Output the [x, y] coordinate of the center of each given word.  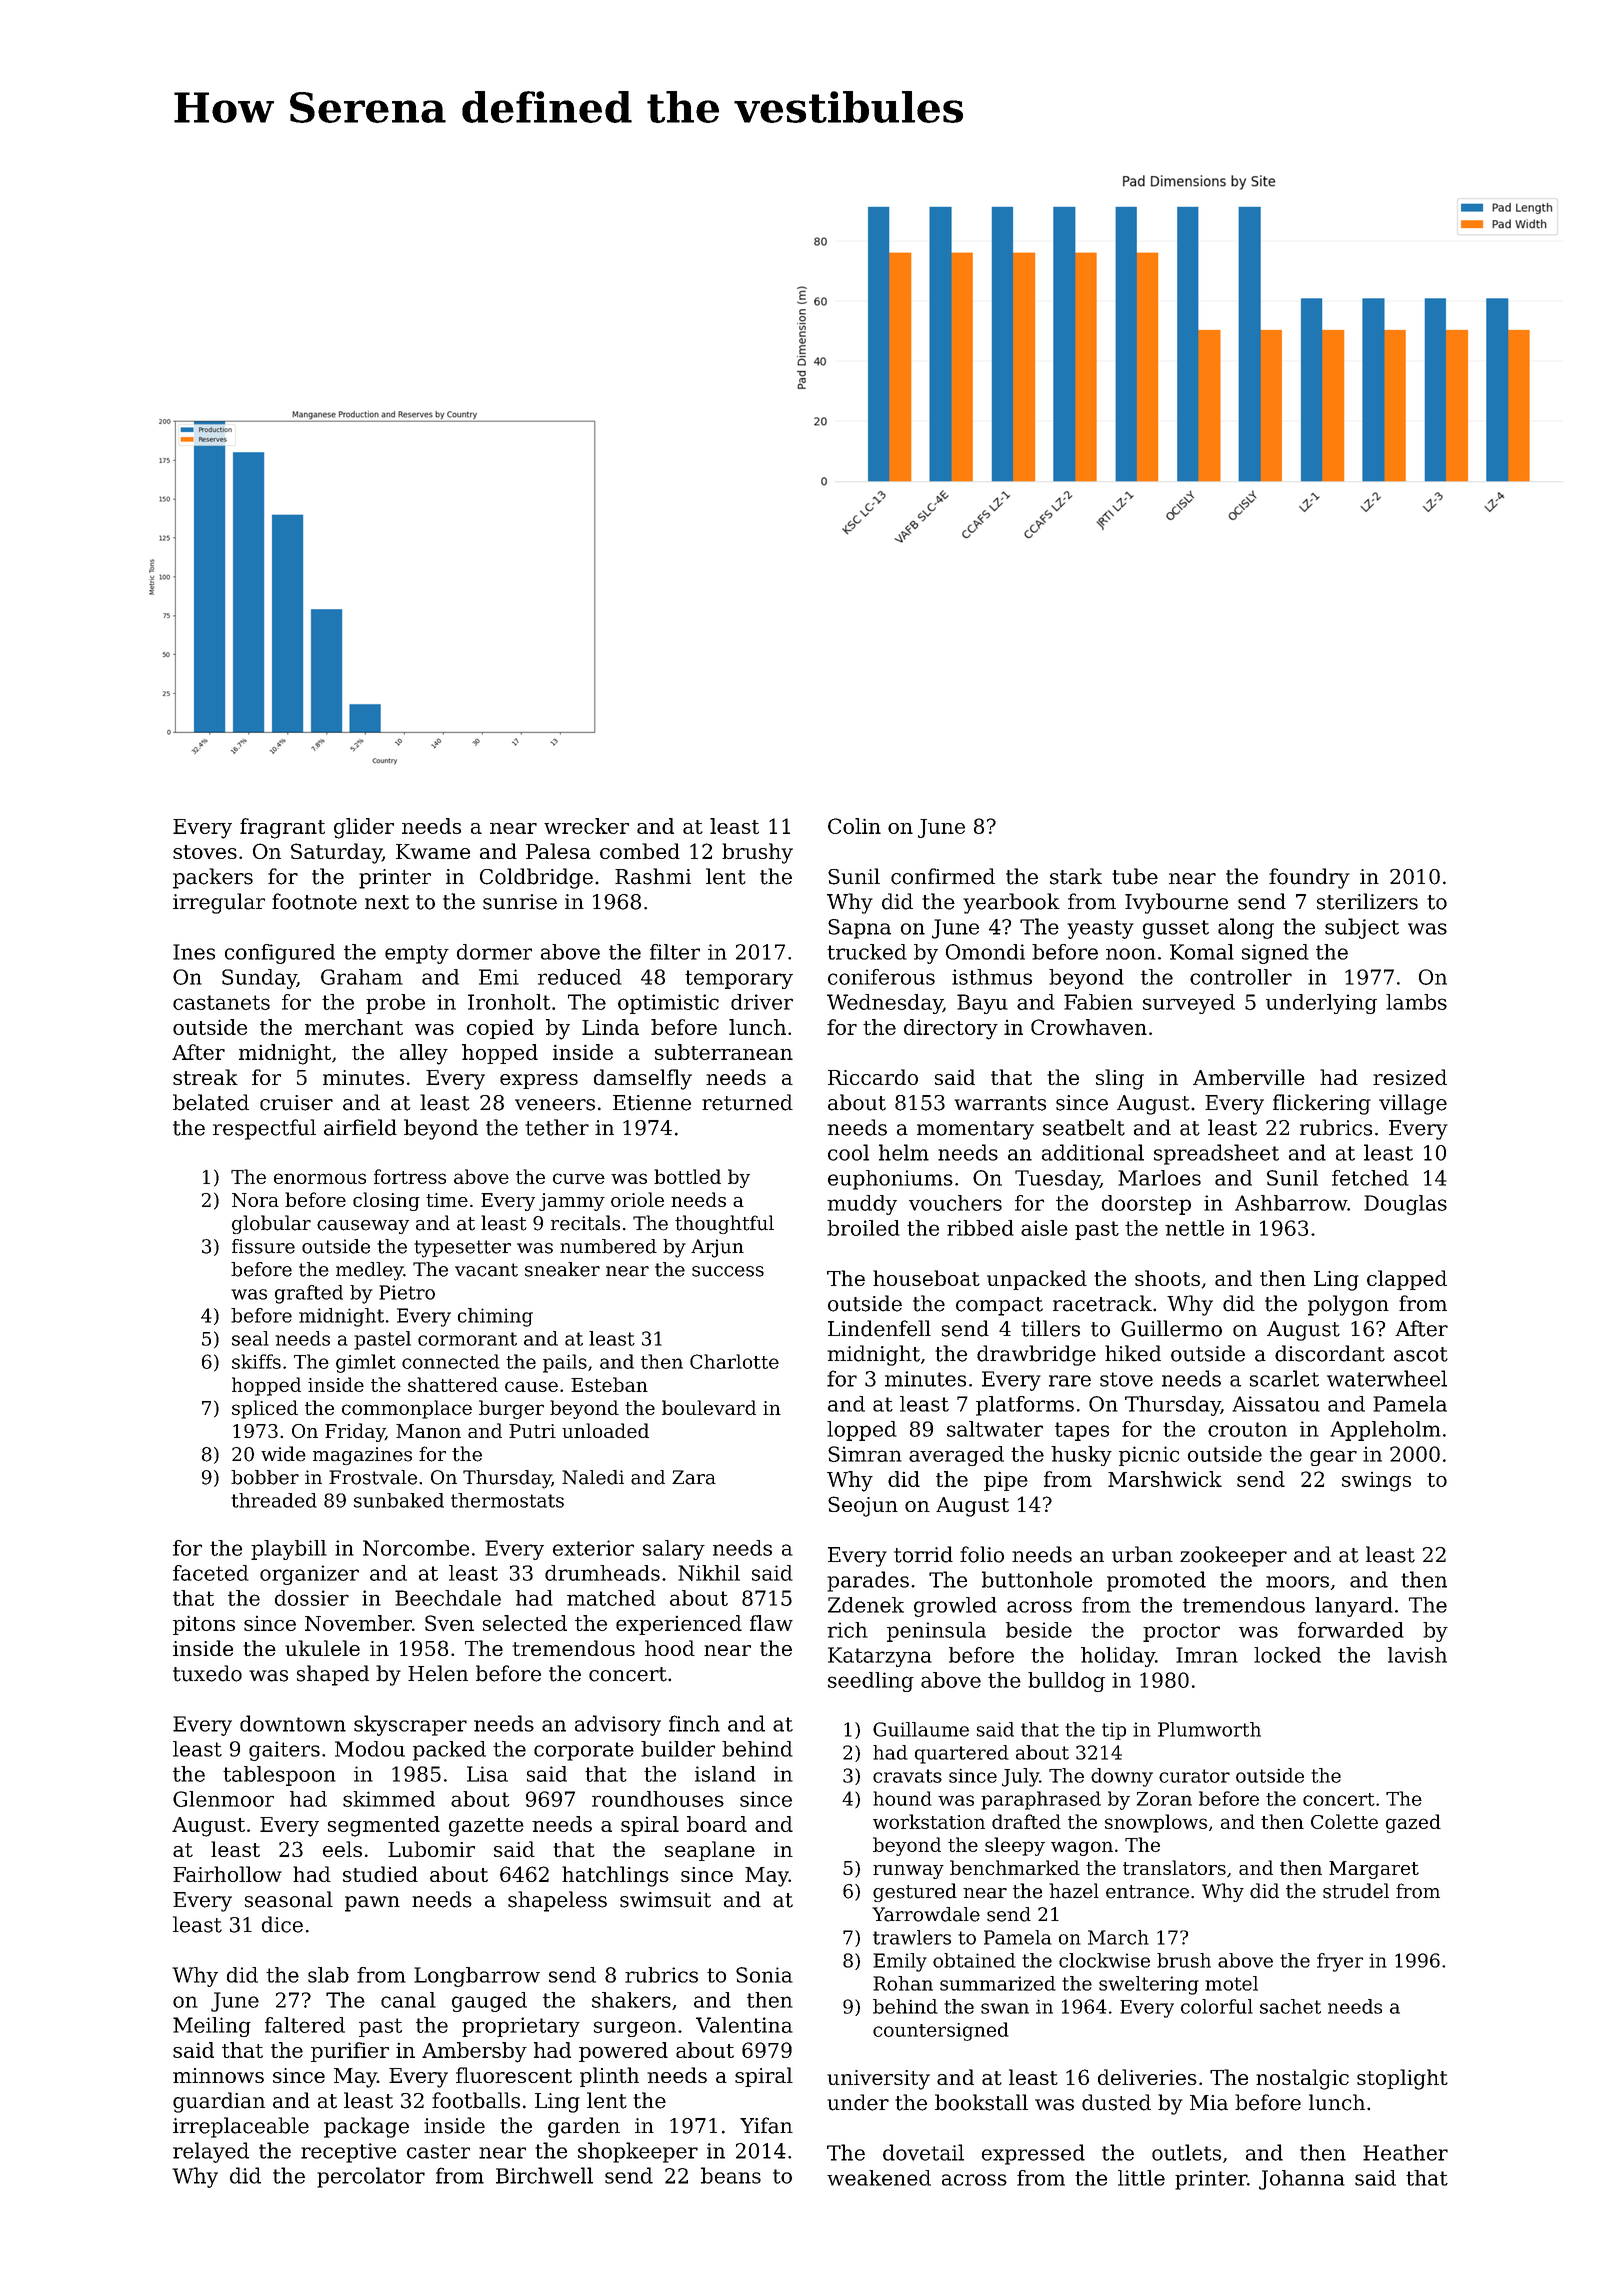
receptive [348, 2153]
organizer [309, 1575]
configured [280, 954]
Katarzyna [880, 1657]
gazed [1413, 1823]
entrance [1147, 1892]
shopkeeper [638, 2152]
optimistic [668, 1004]
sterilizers [1367, 901]
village [1413, 1104]
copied [500, 1029]
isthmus [992, 977]
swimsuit [665, 1900]
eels [342, 1849]
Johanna [1302, 2180]
